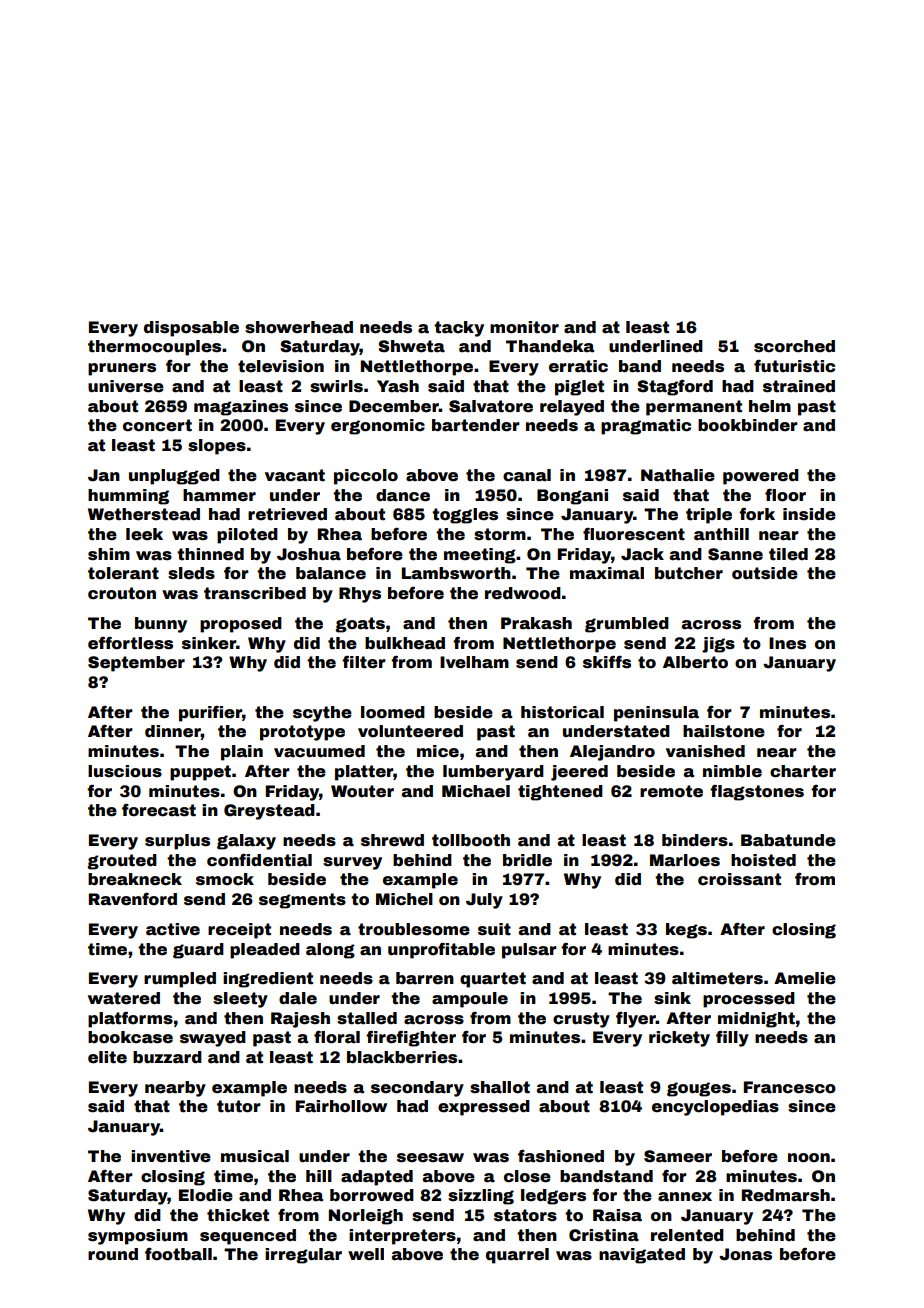  What do you see at coordinates (524, 327) in the image?
I see `monitor` at bounding box center [524, 327].
